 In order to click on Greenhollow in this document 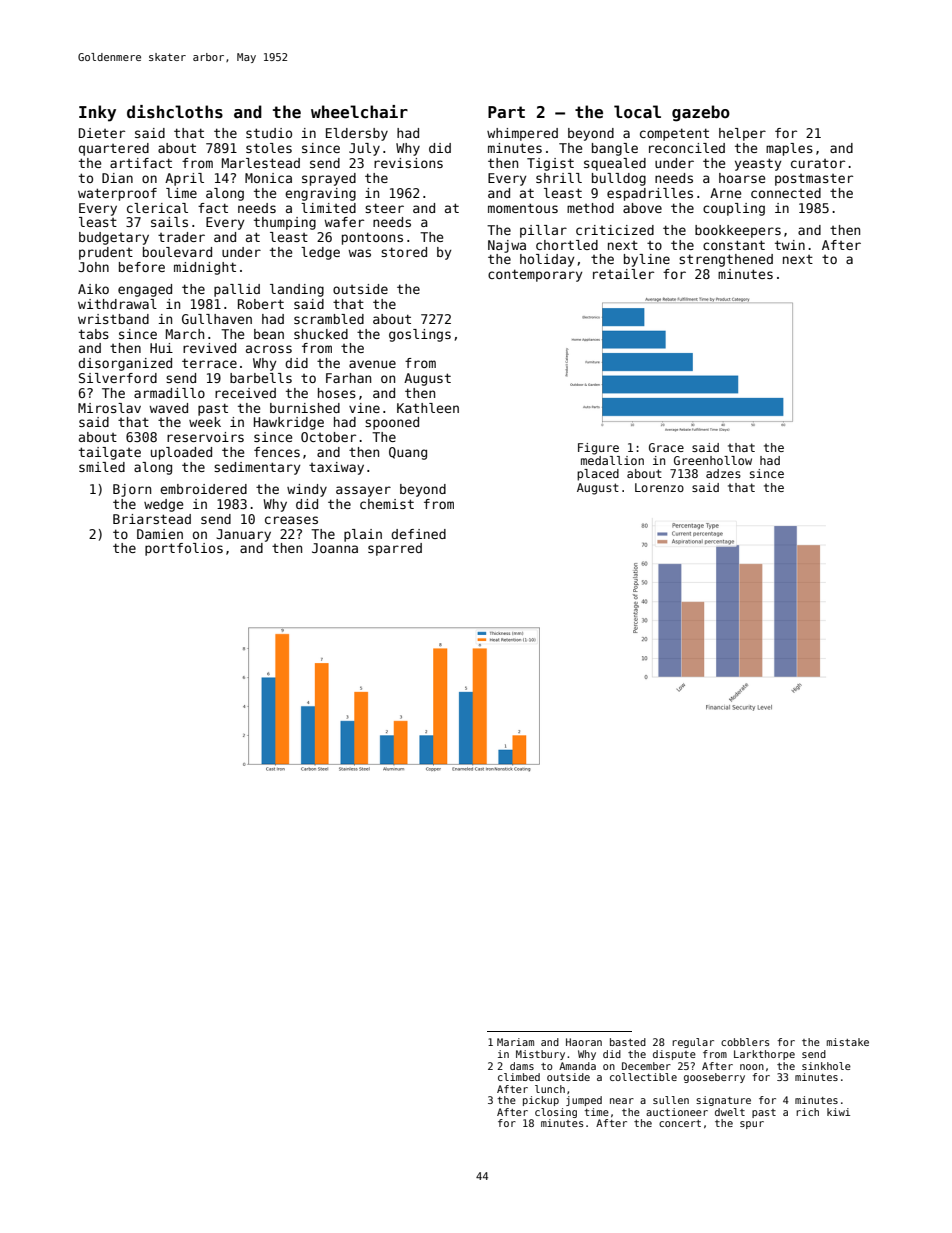, I will do `click(713, 460)`.
